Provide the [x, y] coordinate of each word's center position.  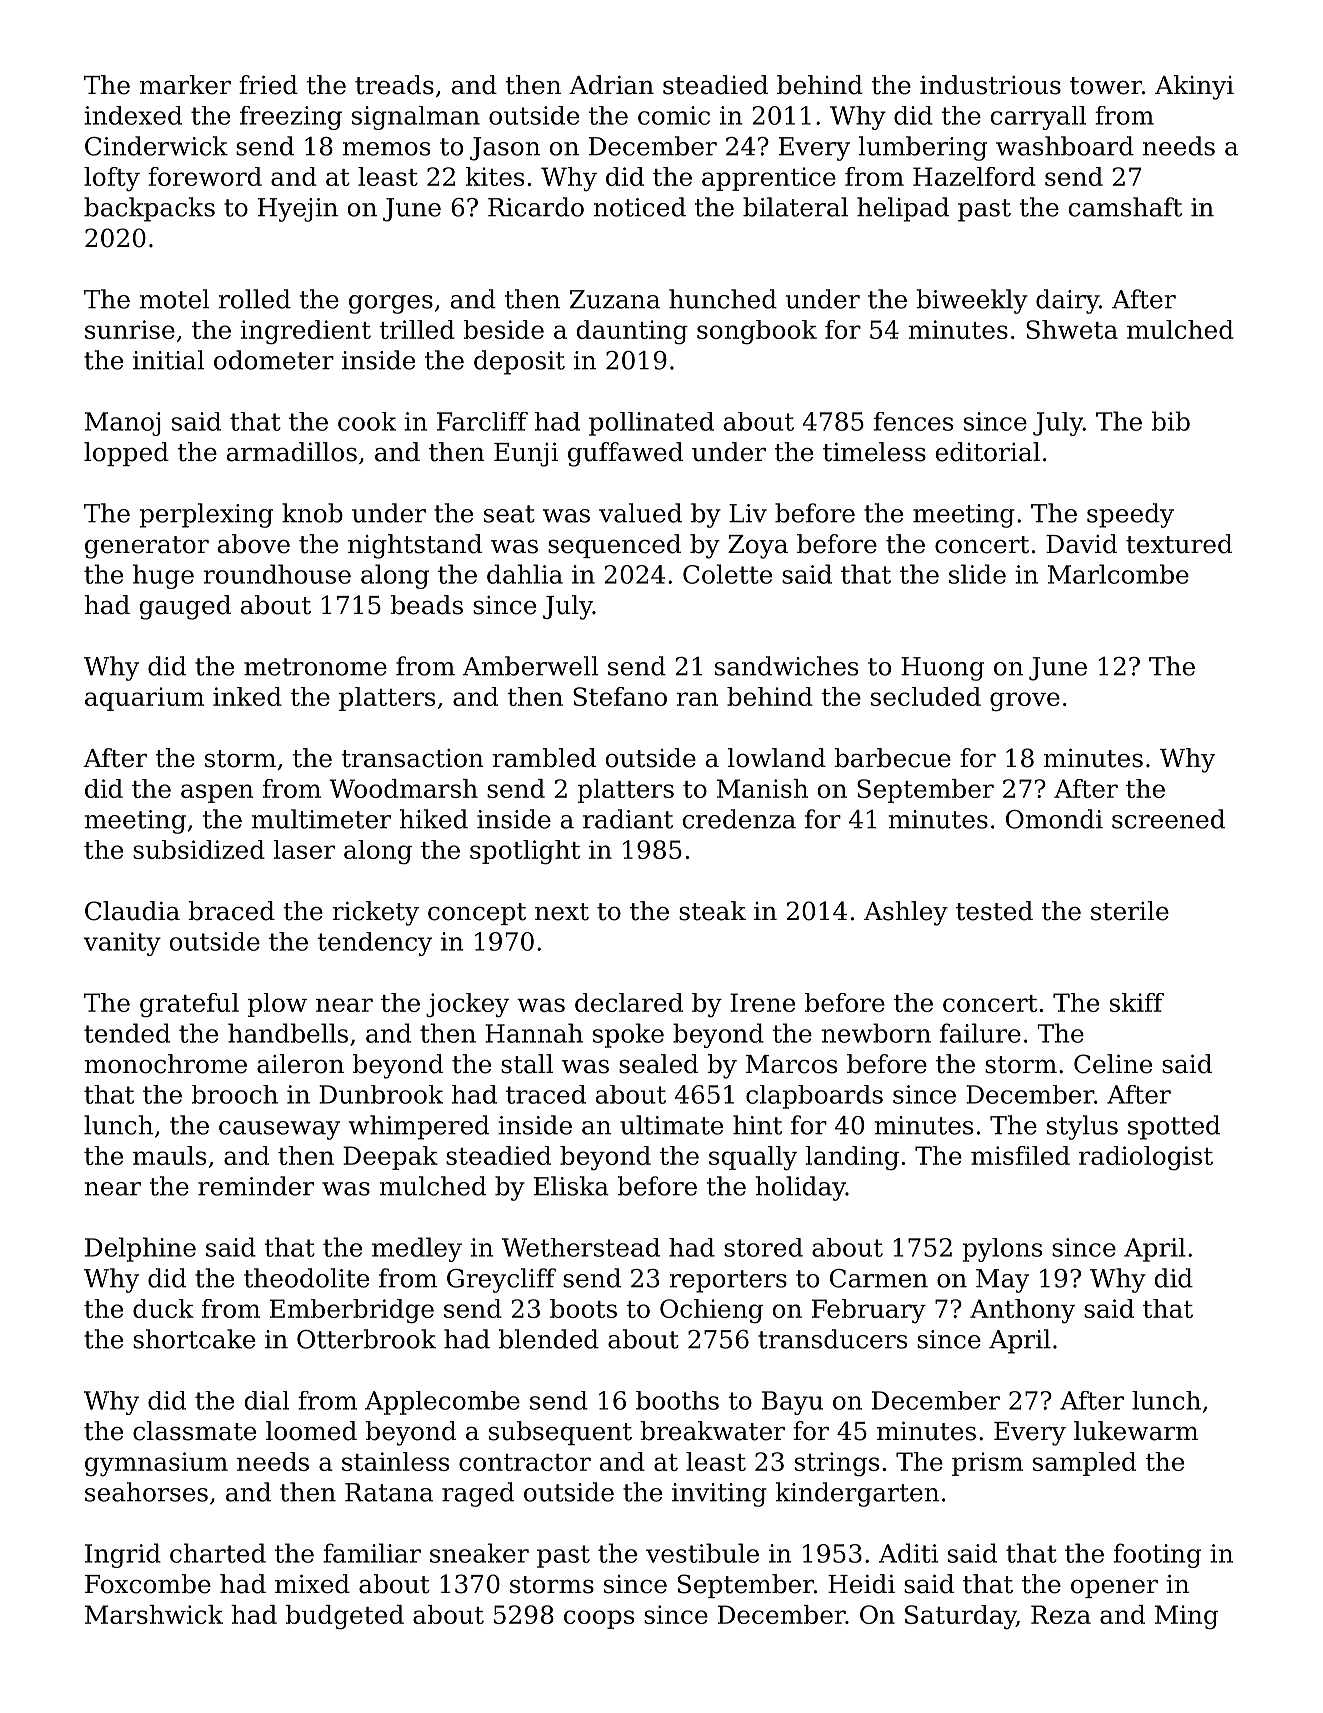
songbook [757, 332]
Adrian [611, 85]
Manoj [123, 424]
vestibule [702, 1553]
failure [980, 1033]
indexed [133, 115]
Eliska [571, 1186]
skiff [1137, 1002]
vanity [122, 944]
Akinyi [1194, 87]
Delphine [140, 1249]
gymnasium [156, 1464]
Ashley [906, 913]
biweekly [972, 301]
